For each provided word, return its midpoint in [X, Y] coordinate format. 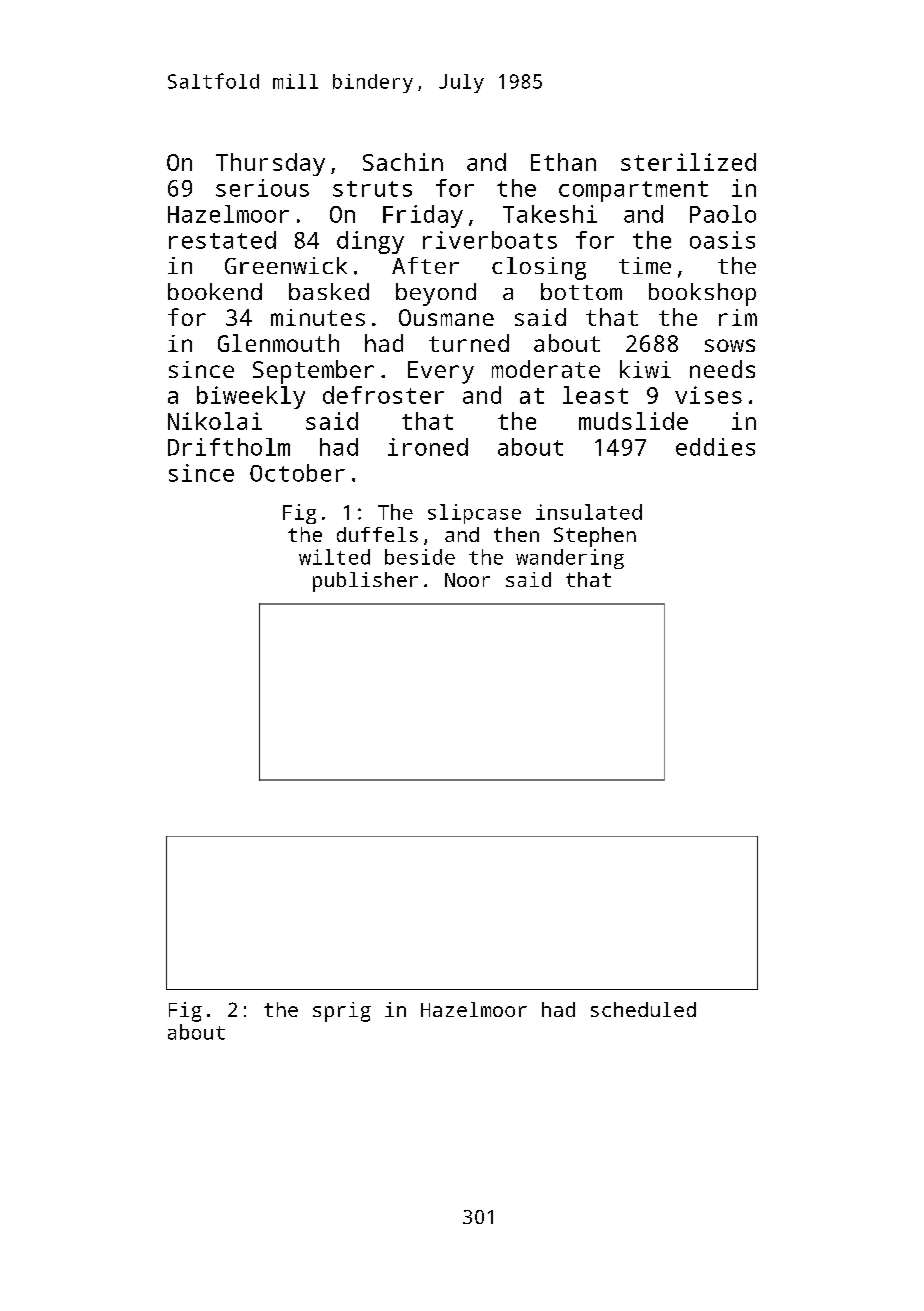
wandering [570, 559]
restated [222, 240]
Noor [467, 580]
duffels [377, 534]
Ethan [563, 162]
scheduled [643, 1009]
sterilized [688, 162]
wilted [334, 557]
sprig [342, 1012]
